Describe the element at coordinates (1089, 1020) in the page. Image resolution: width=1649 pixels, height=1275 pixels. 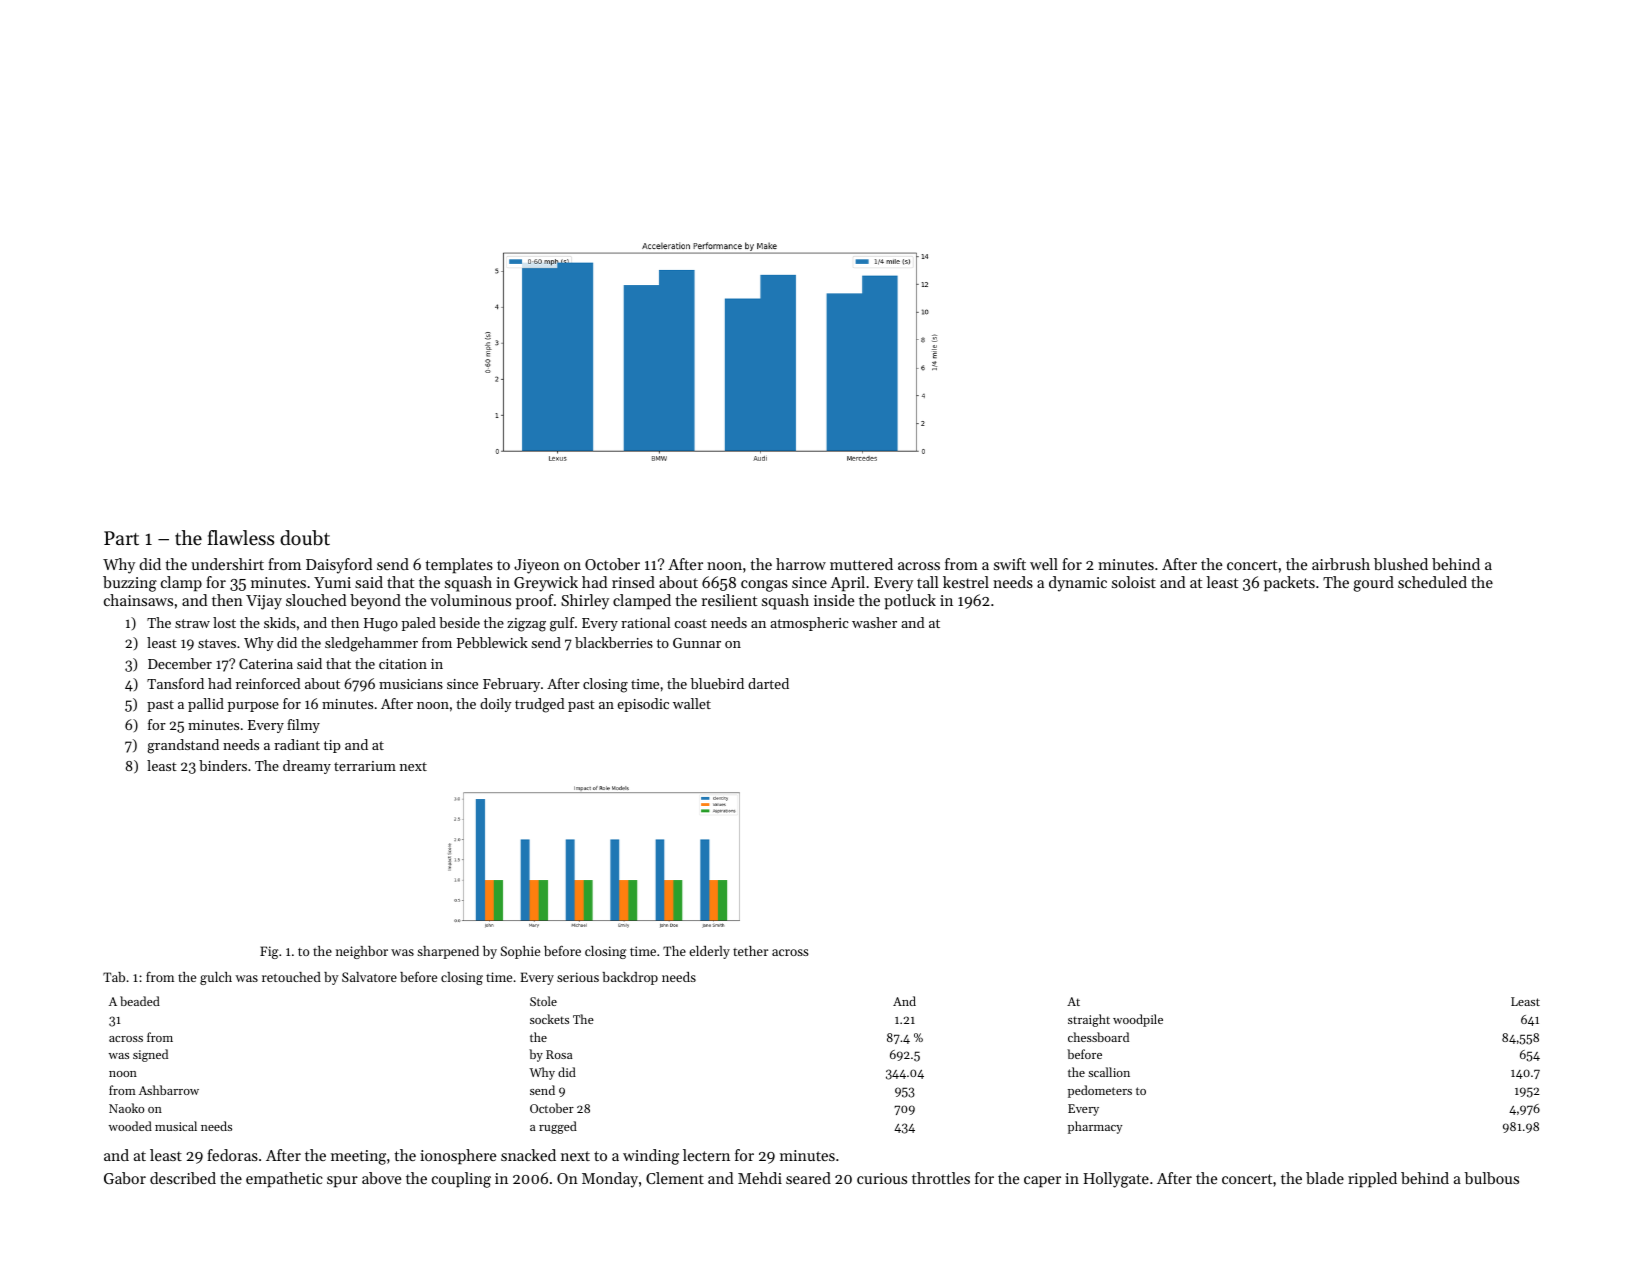
I see `straight` at that location.
